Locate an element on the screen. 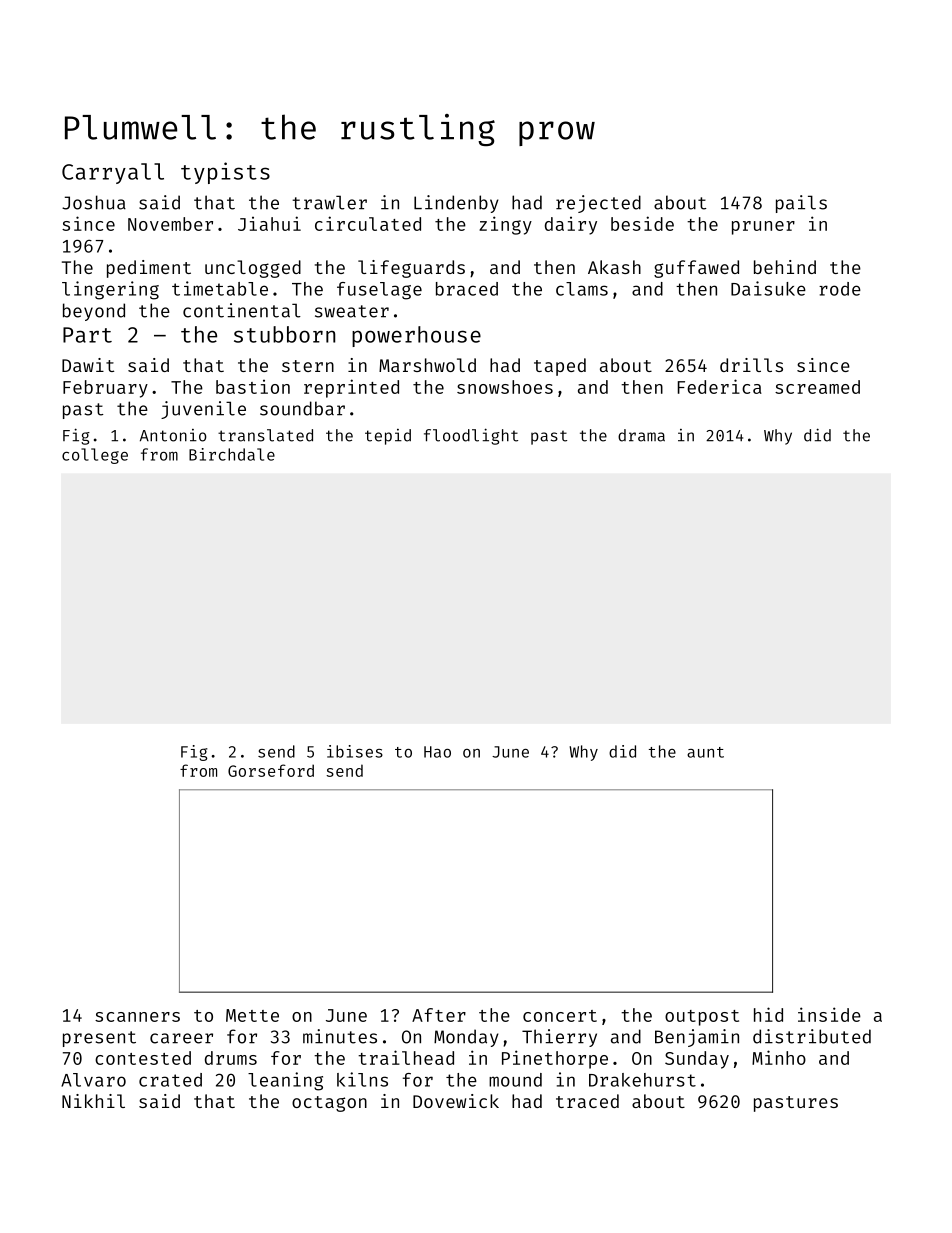  outpost is located at coordinates (702, 1018).
